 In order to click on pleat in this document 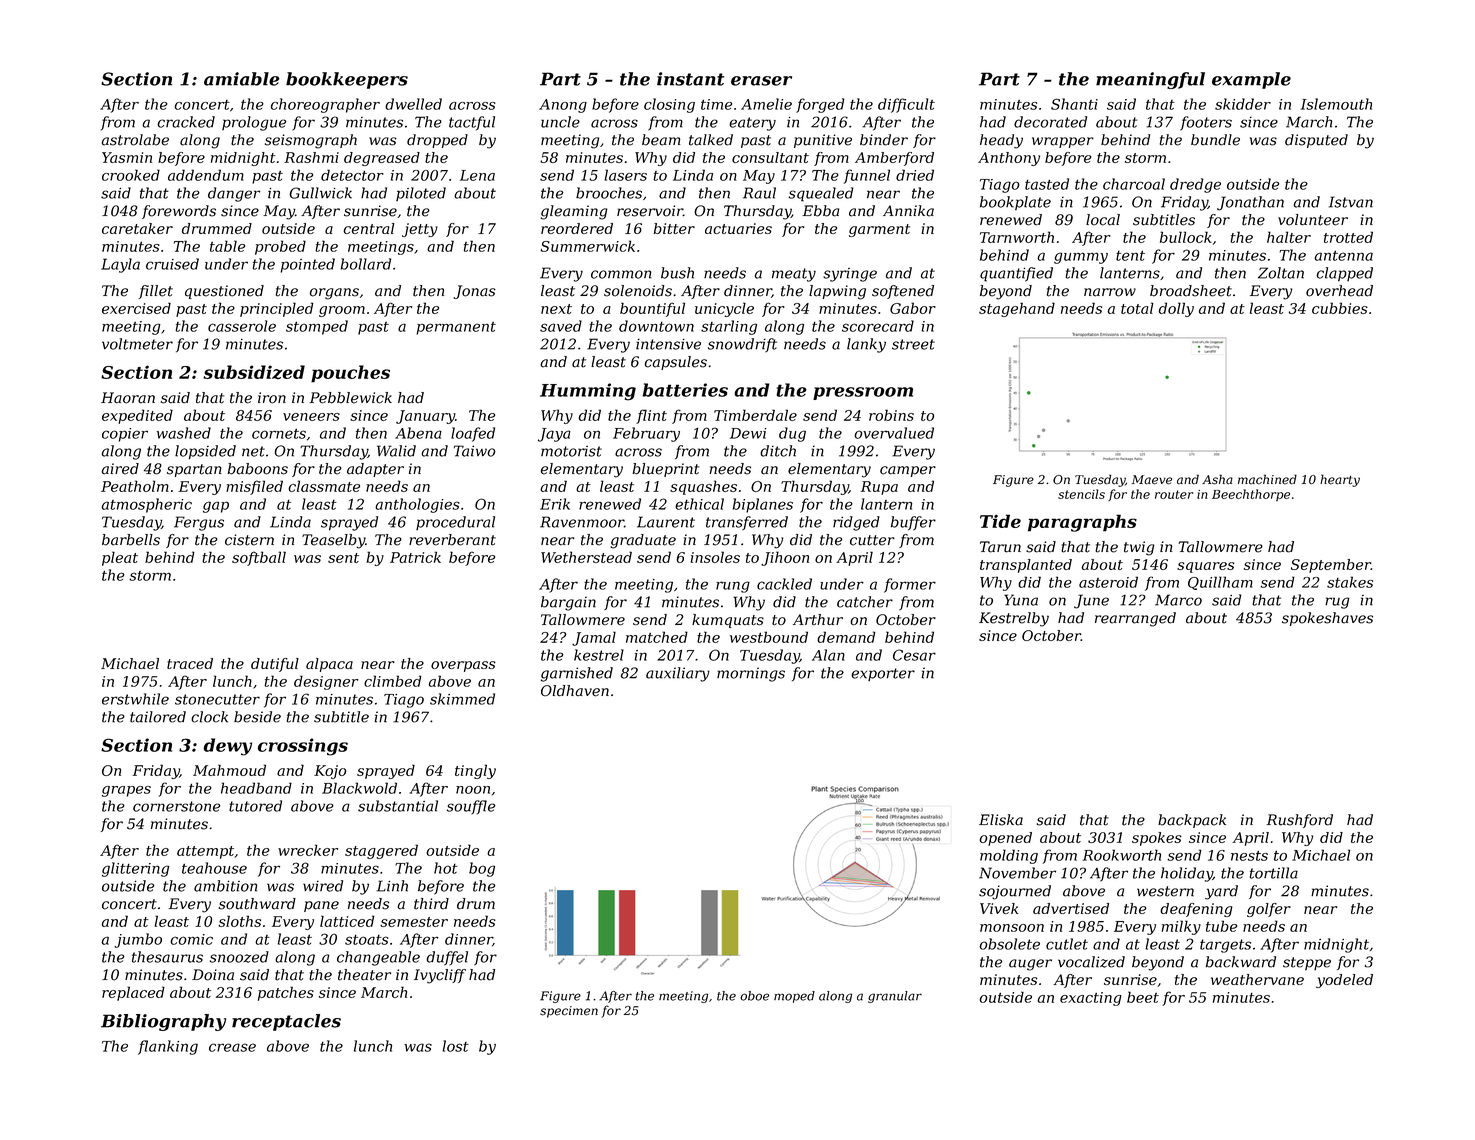, I will do `click(120, 558)`.
